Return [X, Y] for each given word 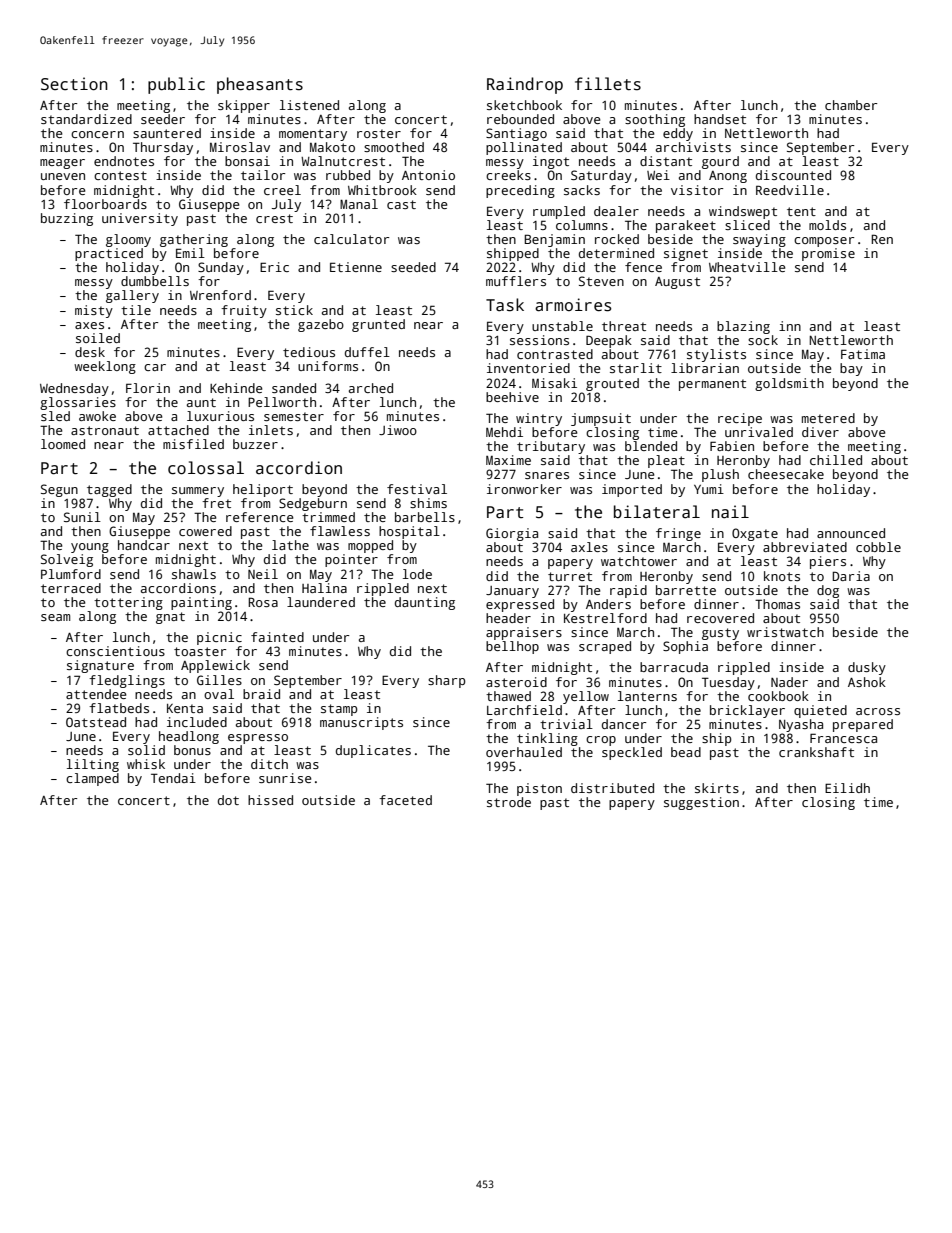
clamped [92, 779]
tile [136, 310]
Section [74, 84]
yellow [586, 697]
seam [55, 617]
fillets [608, 84]
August [677, 283]
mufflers [516, 281]
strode [509, 802]
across [878, 711]
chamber [851, 105]
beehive [512, 397]
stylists [716, 355]
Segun [59, 490]
